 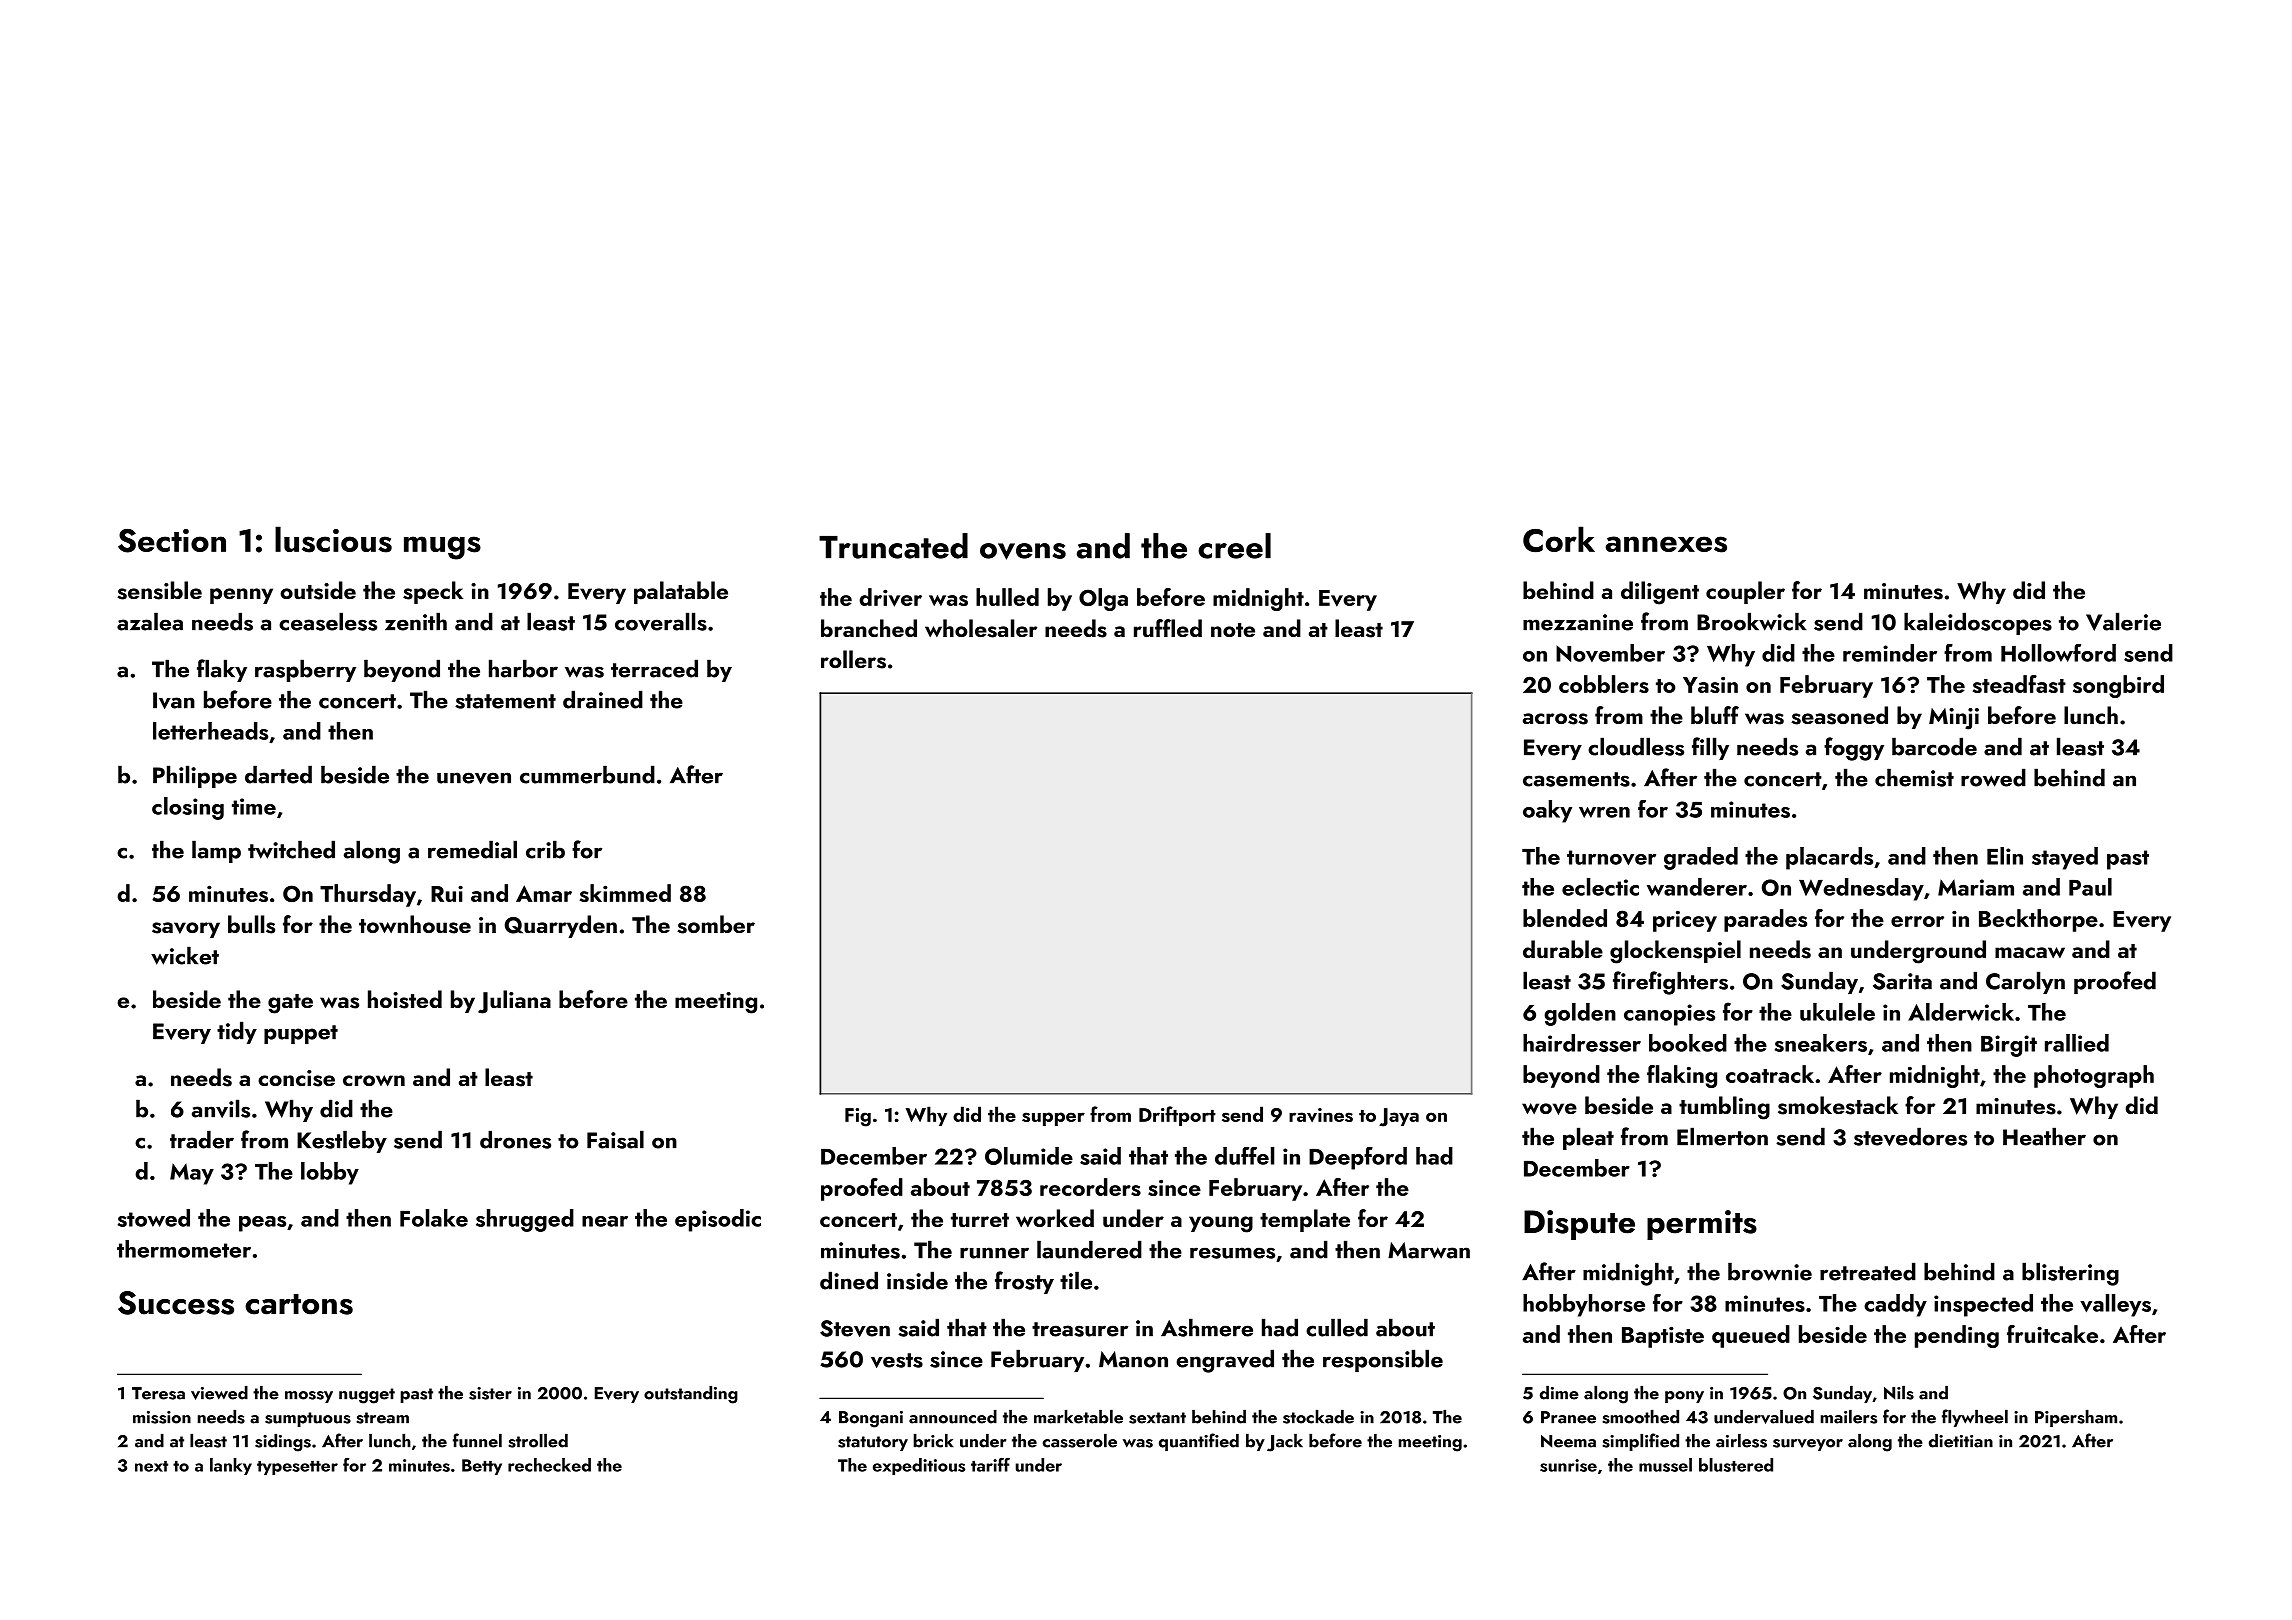 I want to click on resumes, so click(x=1232, y=1253).
